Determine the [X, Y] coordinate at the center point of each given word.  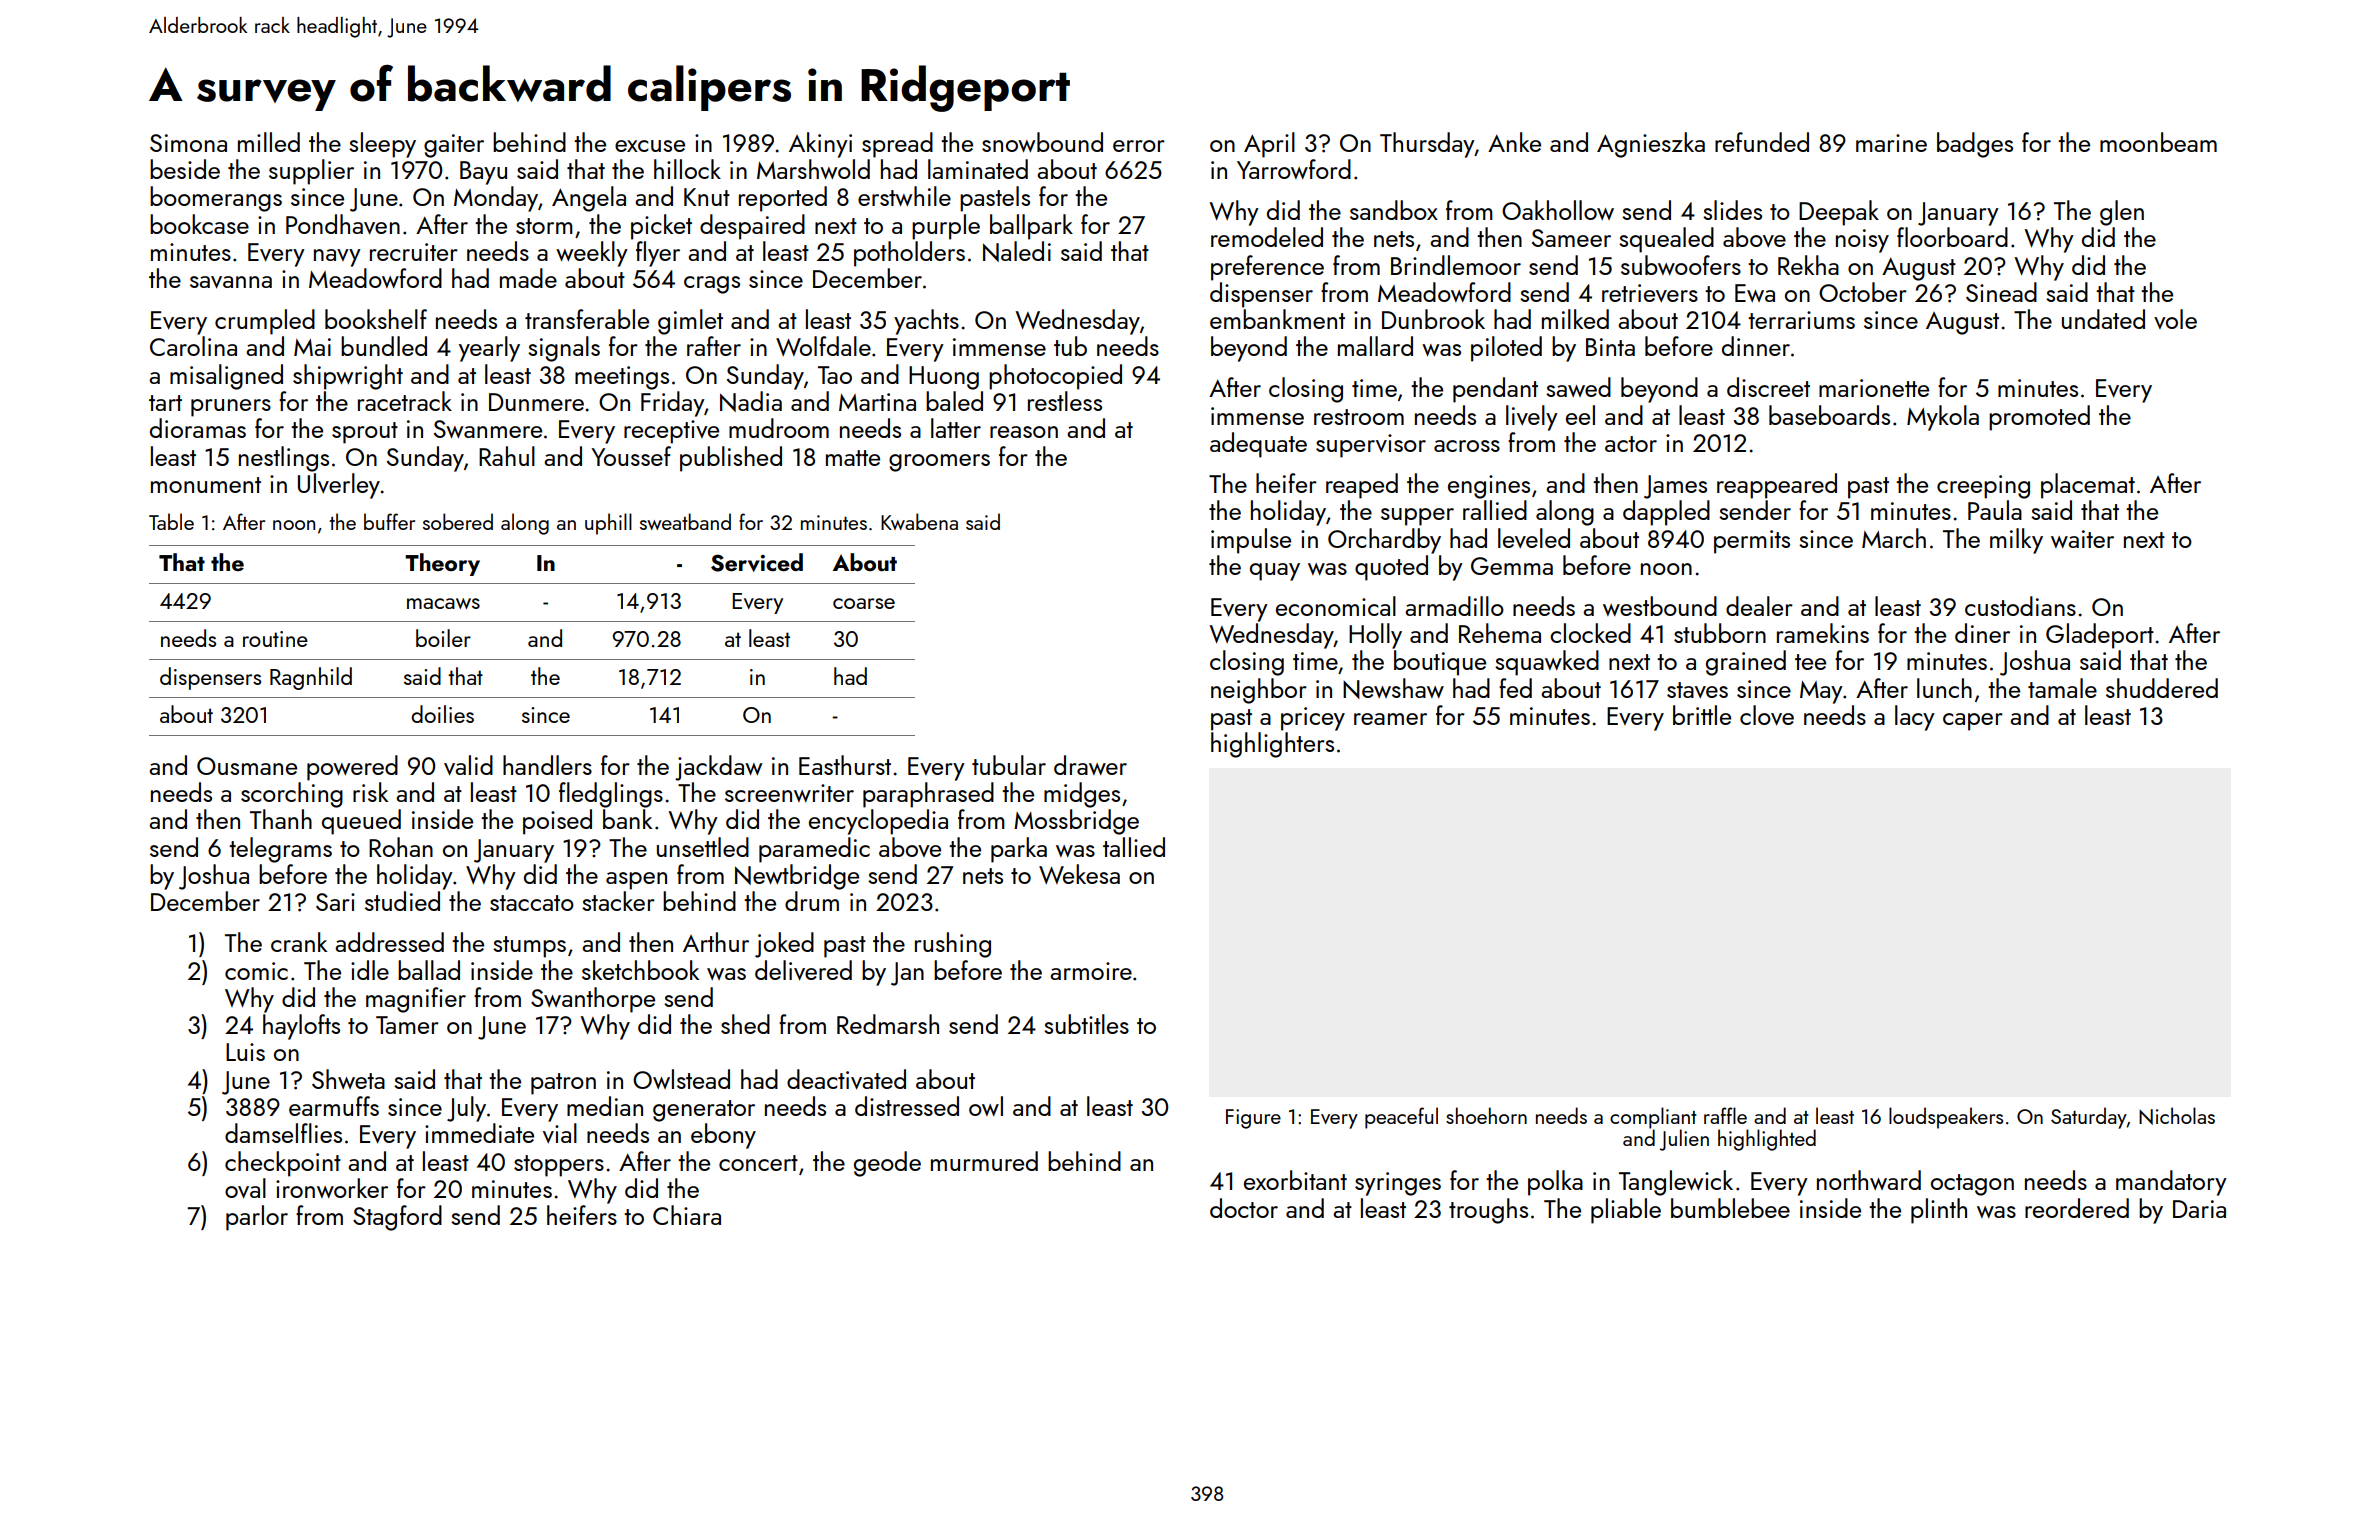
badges [1975, 145]
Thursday [1427, 145]
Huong [944, 378]
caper [1973, 722]
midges [1082, 795]
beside [185, 169]
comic [256, 971]
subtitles [1086, 1024]
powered [352, 768]
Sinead [2001, 292]
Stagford [397, 1218]
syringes [1398, 1184]
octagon [1972, 1185]
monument [206, 485]
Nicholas [2177, 1116]
